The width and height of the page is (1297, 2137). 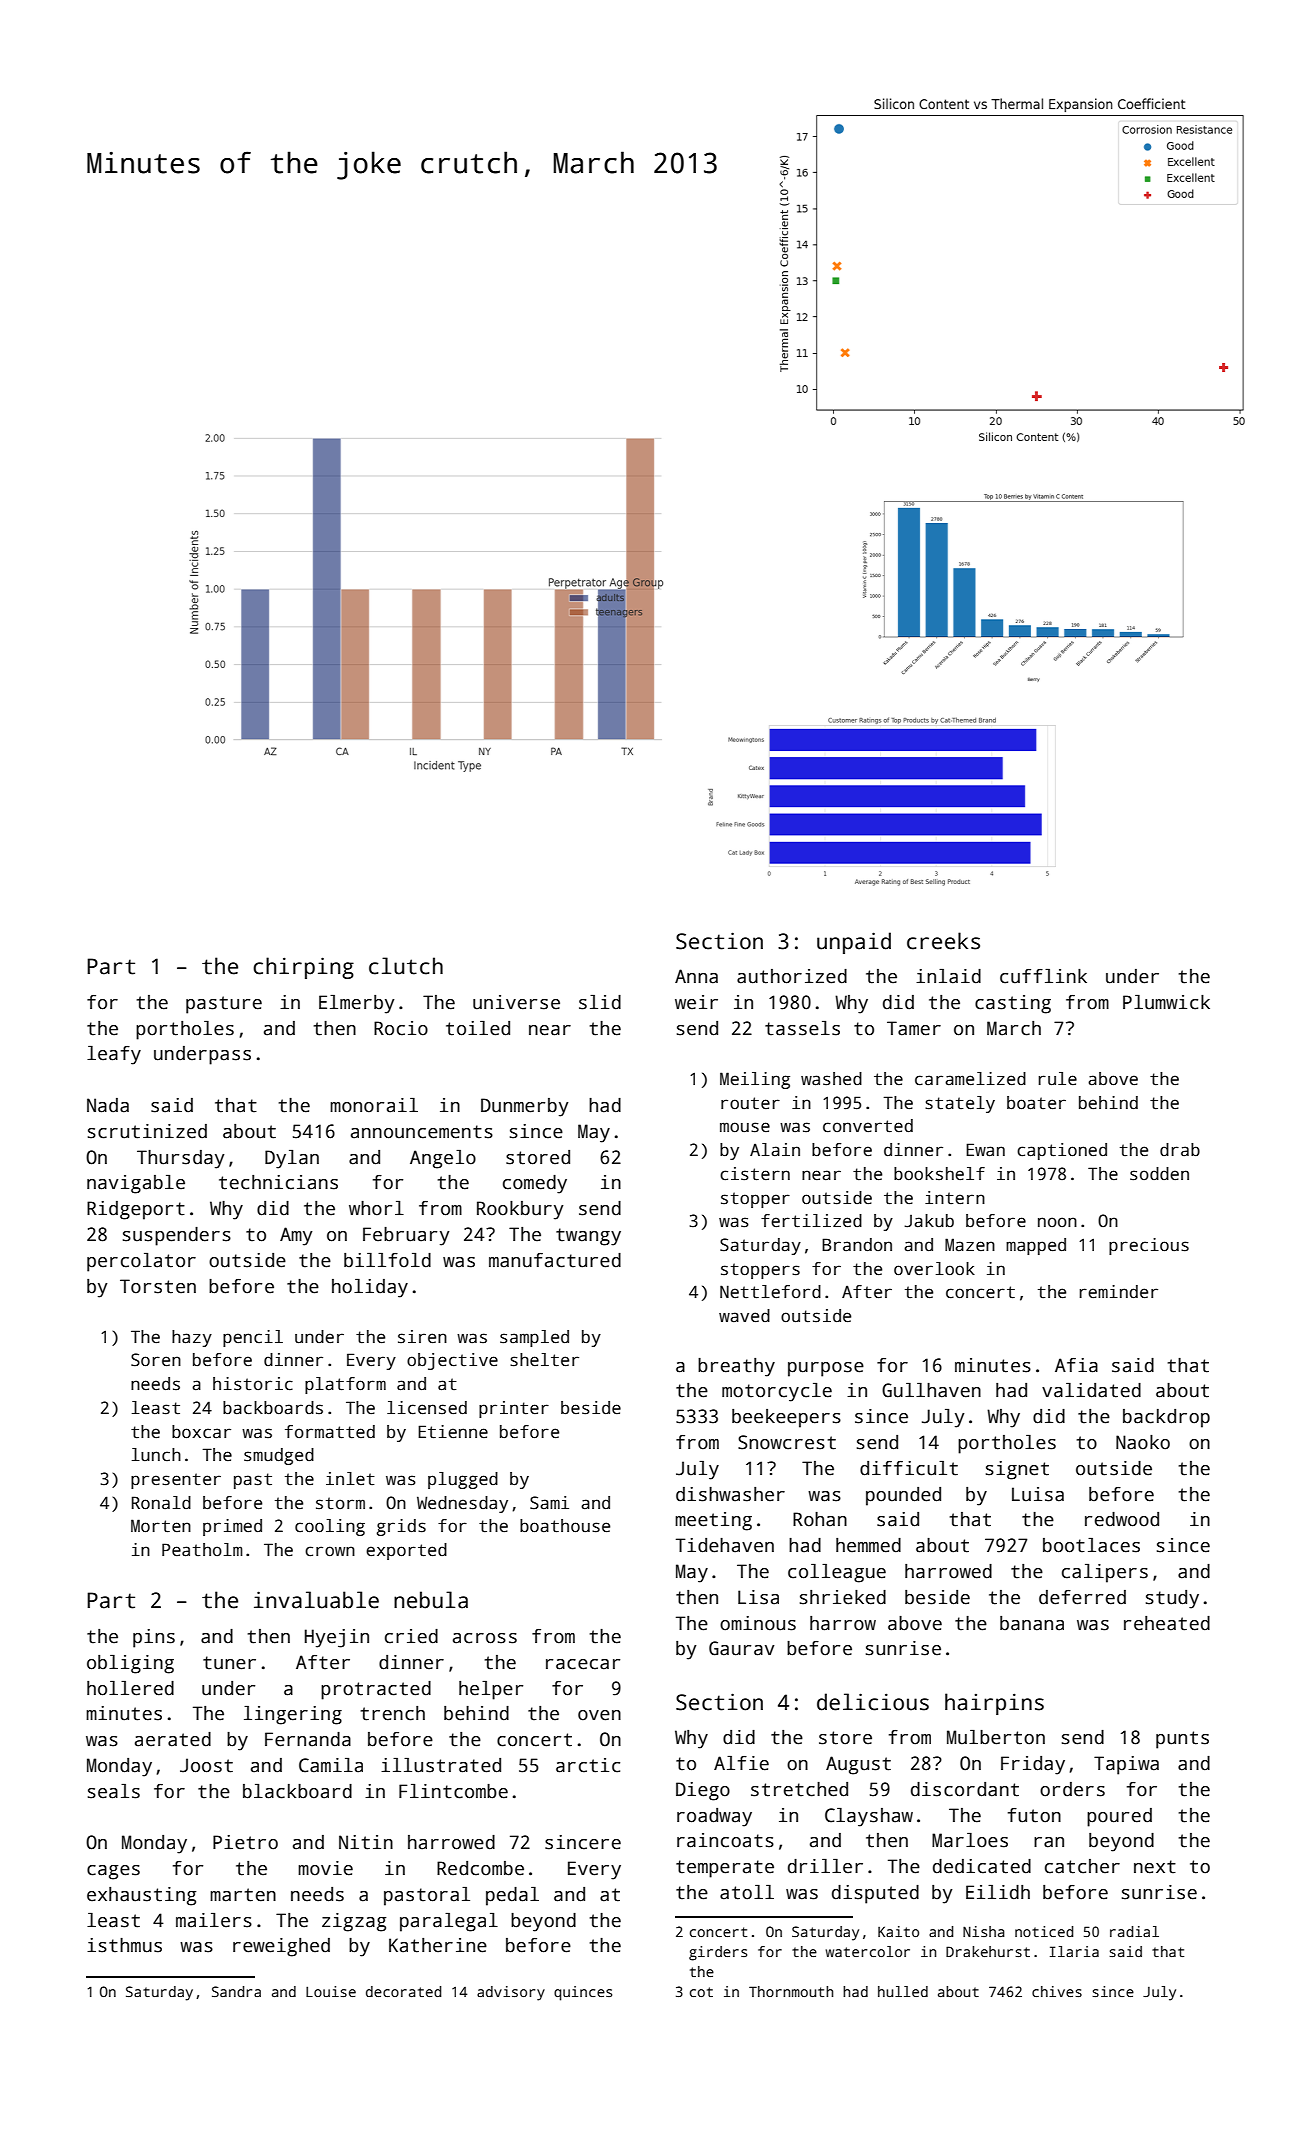 What do you see at coordinates (599, 1715) in the page?
I see `oven` at bounding box center [599, 1715].
